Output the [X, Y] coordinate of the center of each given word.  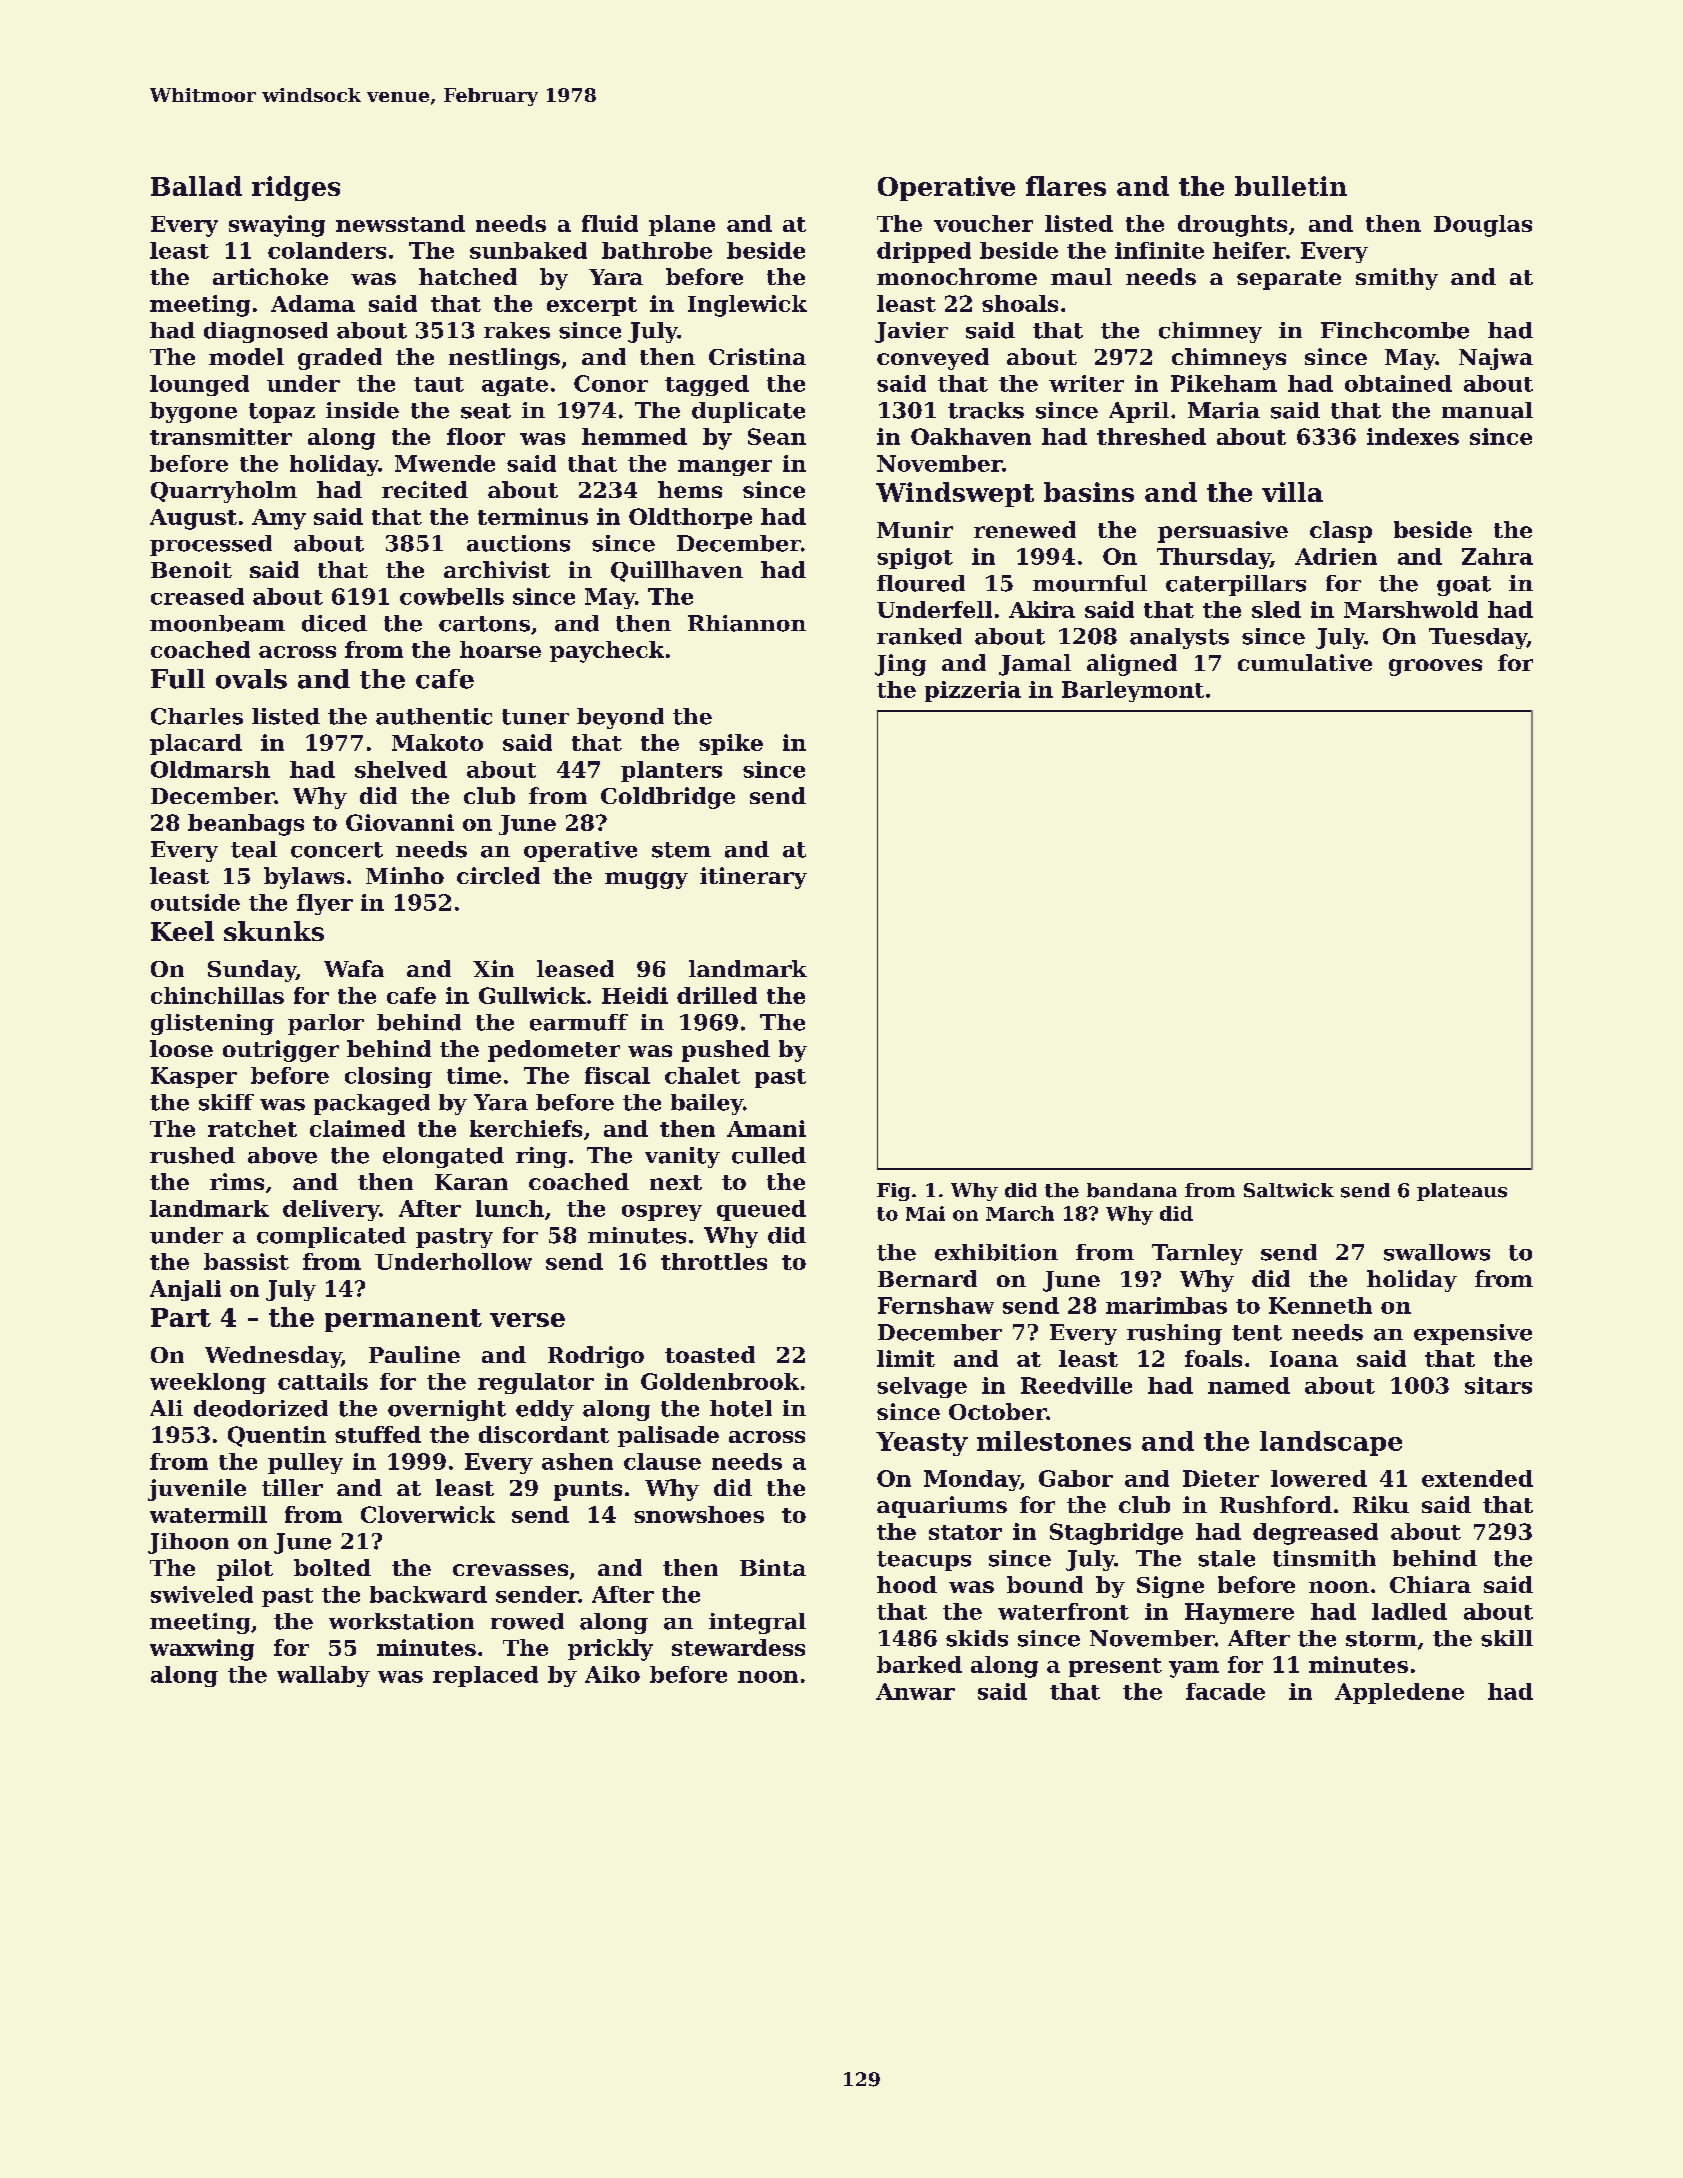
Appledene [1399, 1693]
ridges [296, 188]
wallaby [323, 1676]
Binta [773, 1567]
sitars [1498, 1385]
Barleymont [1133, 691]
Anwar [915, 1691]
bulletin [1291, 186]
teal [254, 849]
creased [197, 596]
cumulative [1305, 662]
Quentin [277, 1436]
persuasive [1223, 532]
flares [1066, 186]
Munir [915, 529]
